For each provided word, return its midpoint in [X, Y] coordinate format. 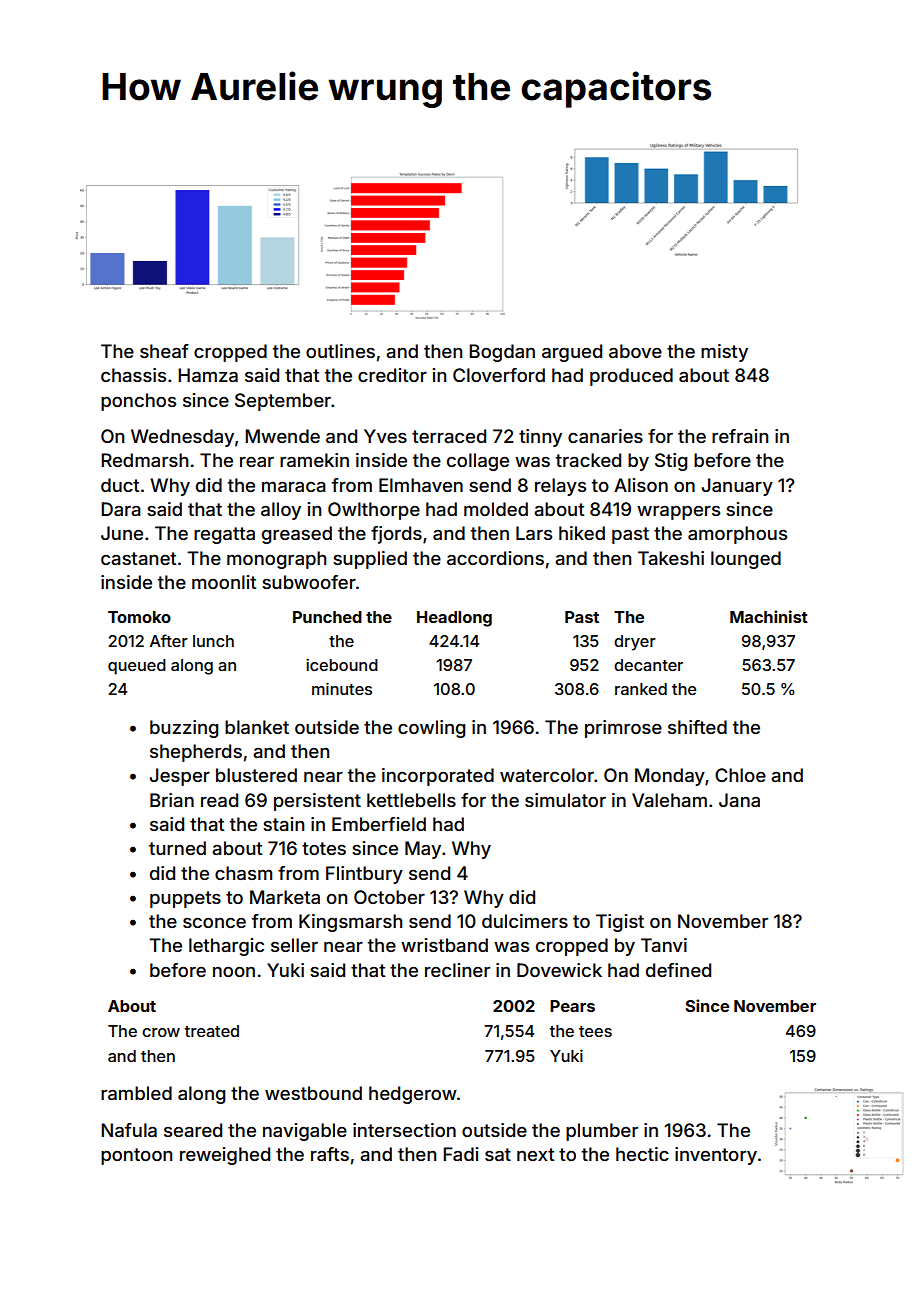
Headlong [454, 619]
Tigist [620, 923]
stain [283, 824]
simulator [565, 800]
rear [257, 461]
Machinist [769, 616]
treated [212, 1031]
